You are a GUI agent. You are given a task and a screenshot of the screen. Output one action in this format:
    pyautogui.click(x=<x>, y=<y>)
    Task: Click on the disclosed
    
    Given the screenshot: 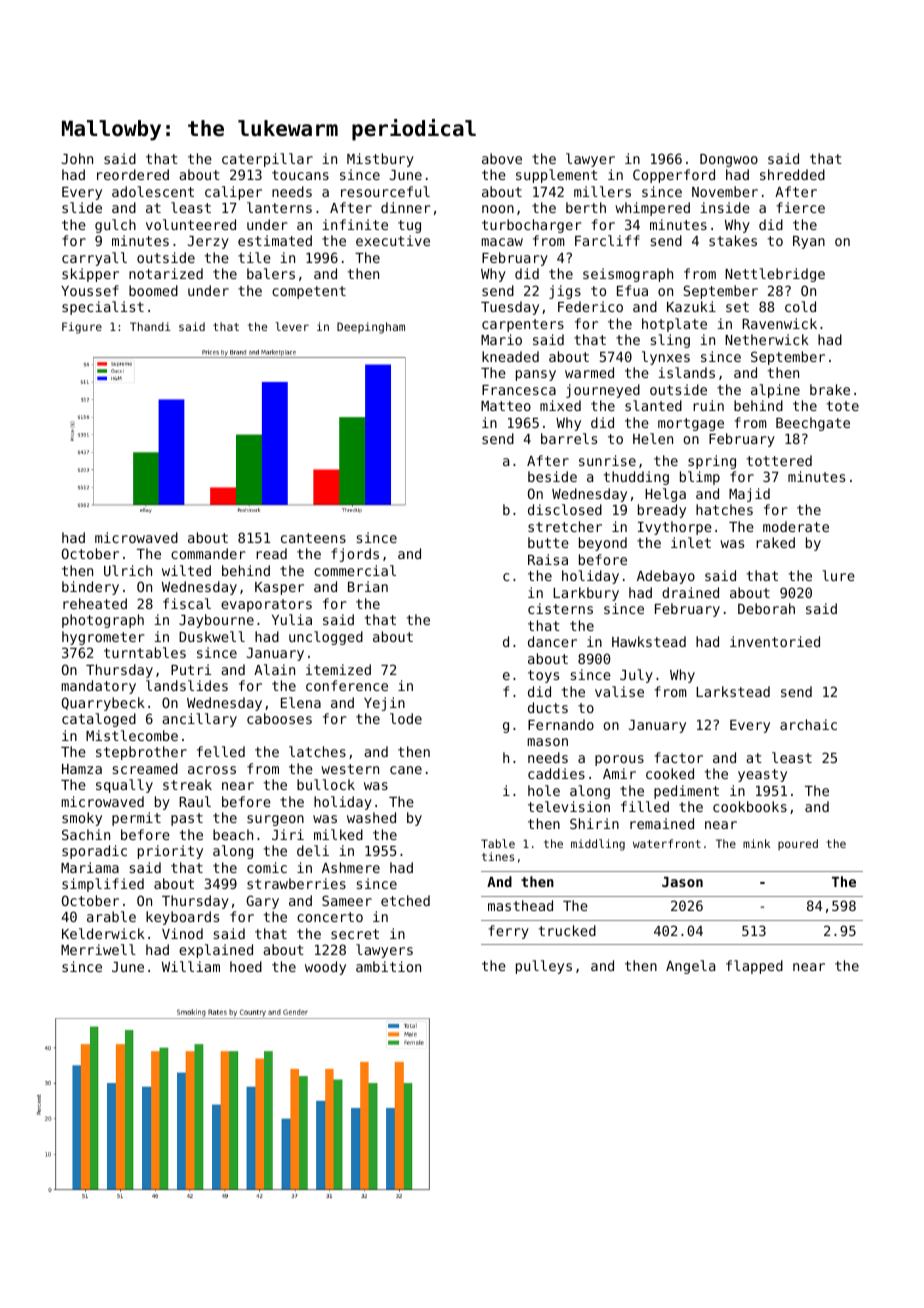 What is the action you would take?
    pyautogui.click(x=565, y=509)
